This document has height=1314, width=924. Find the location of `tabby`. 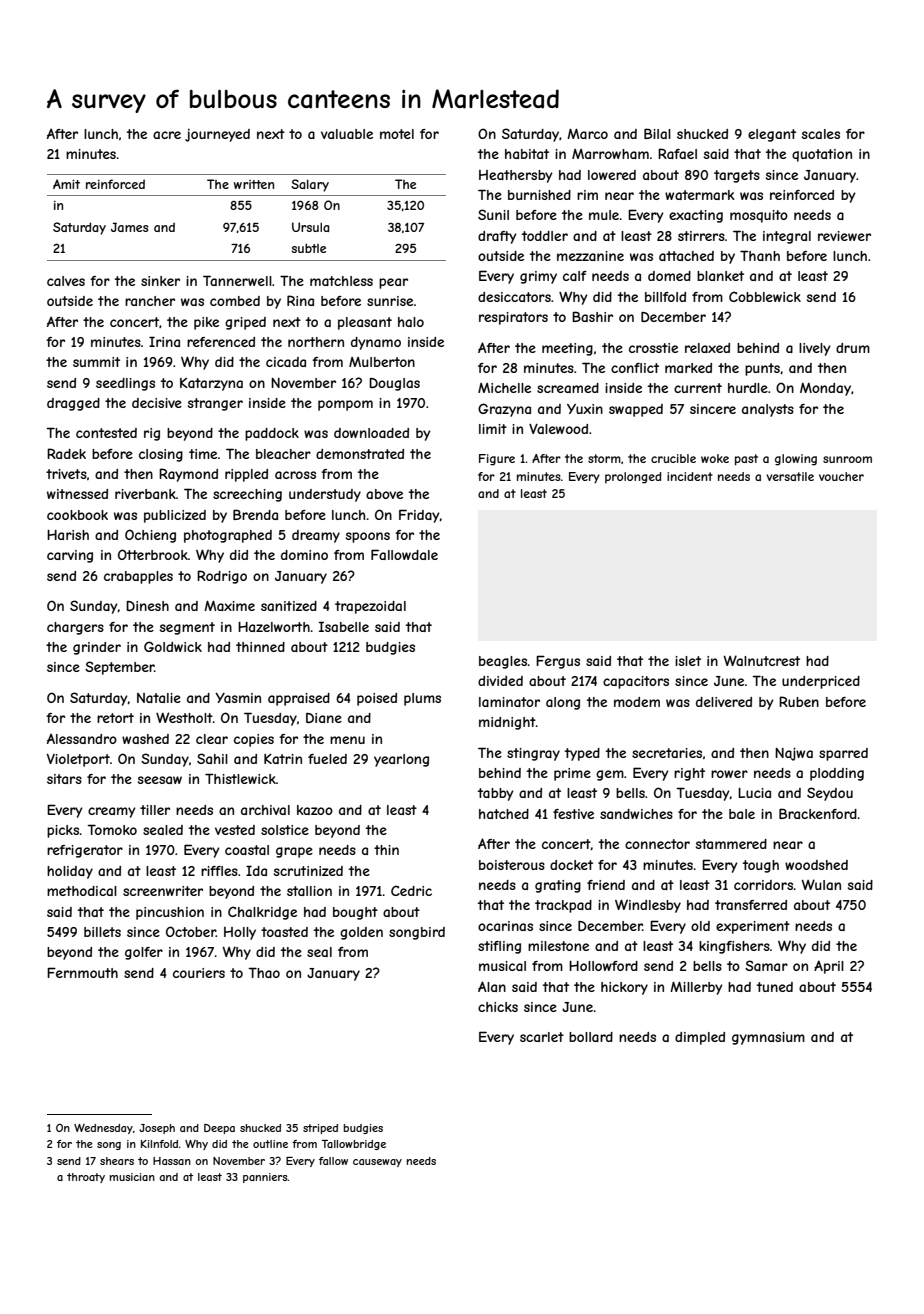

tabby is located at coordinates (496, 794).
